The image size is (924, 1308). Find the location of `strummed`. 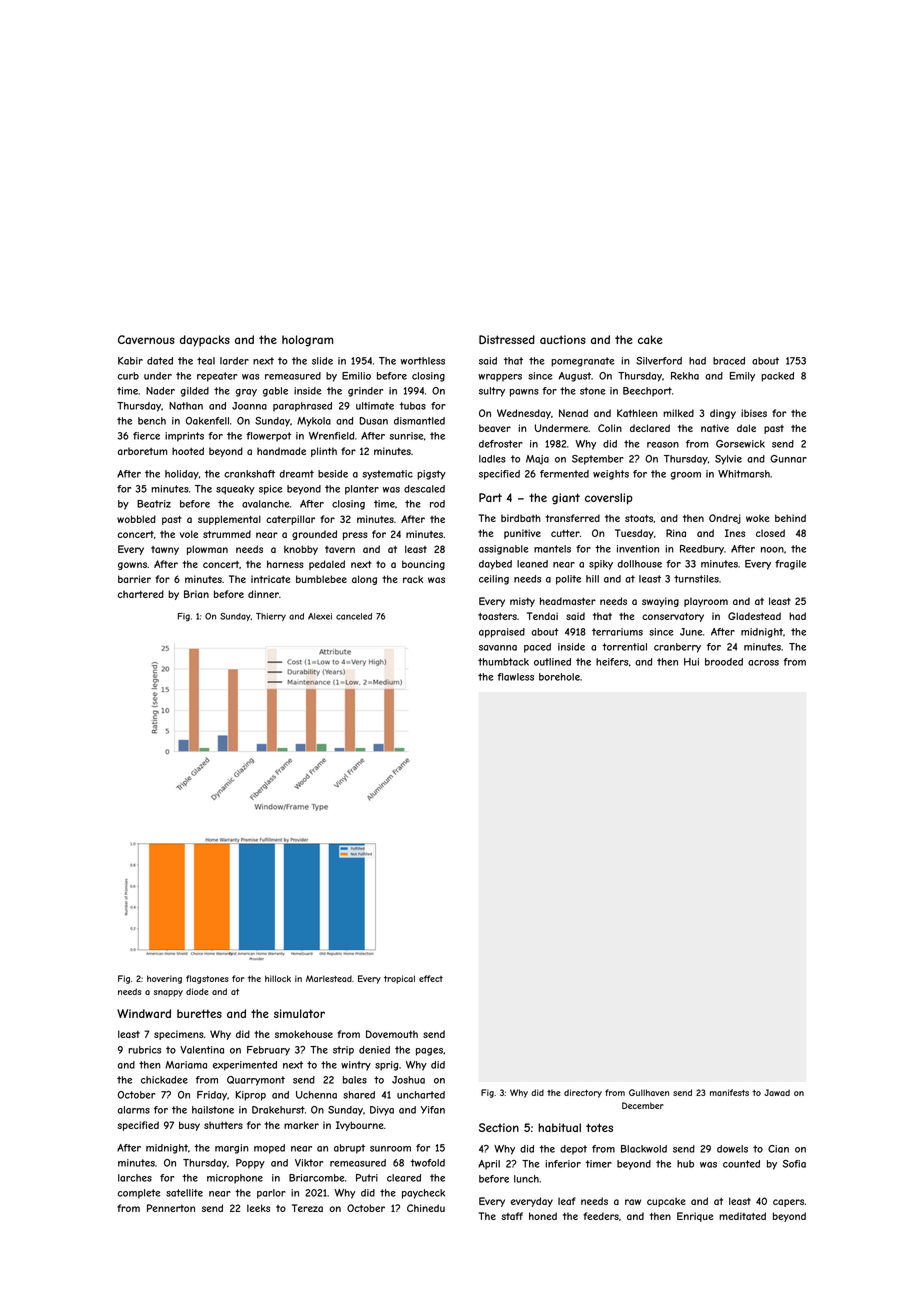

strummed is located at coordinates (227, 534).
